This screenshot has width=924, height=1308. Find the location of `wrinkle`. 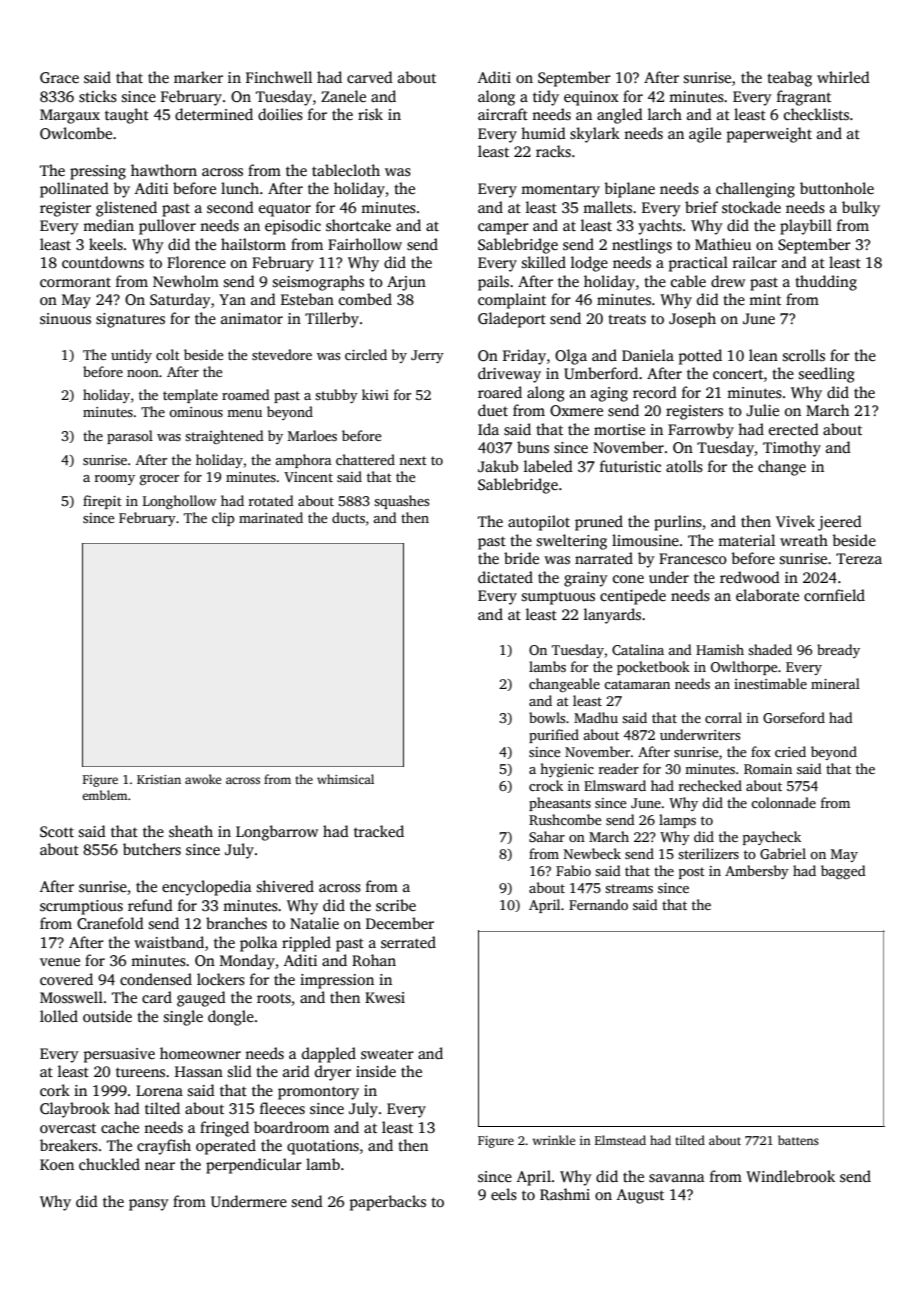

wrinkle is located at coordinates (554, 1140).
